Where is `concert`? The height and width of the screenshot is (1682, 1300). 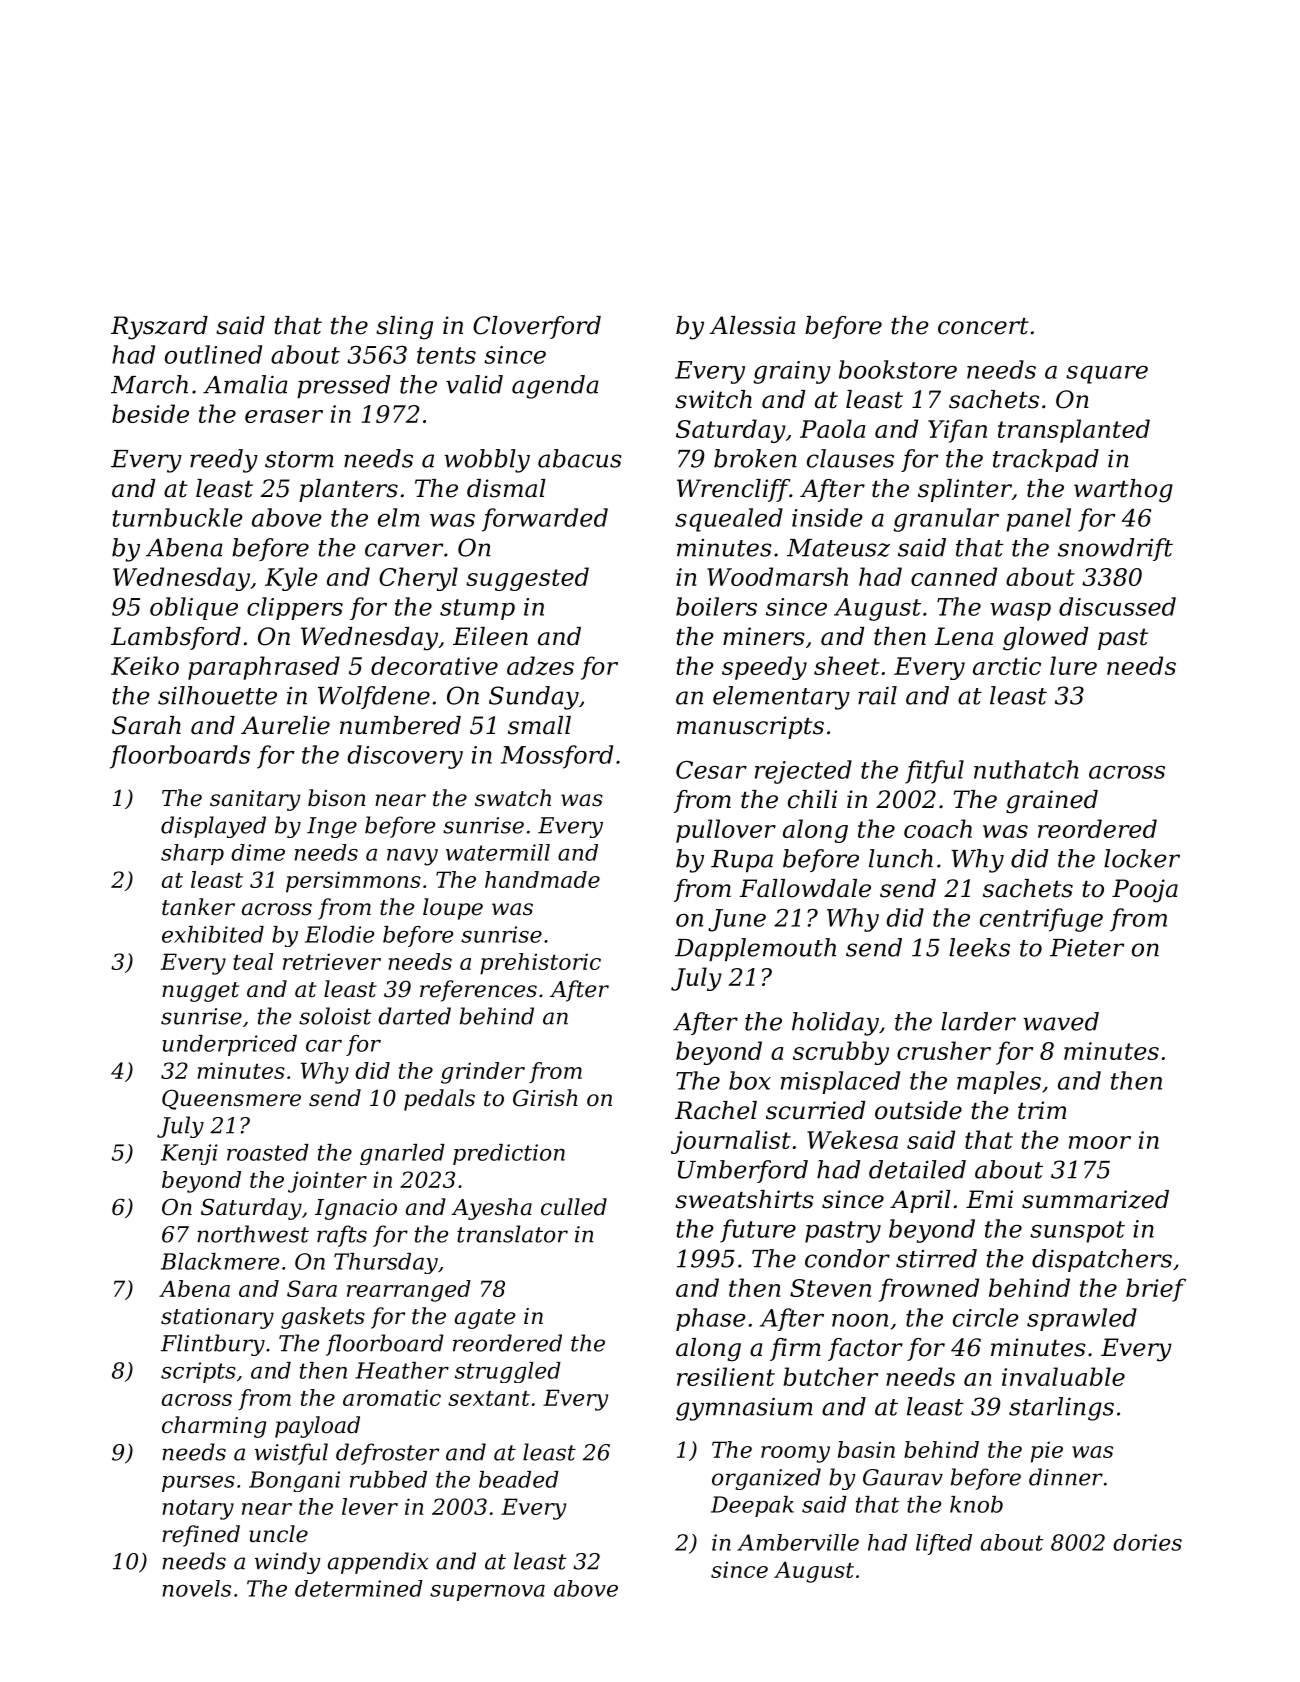 concert is located at coordinates (983, 326).
